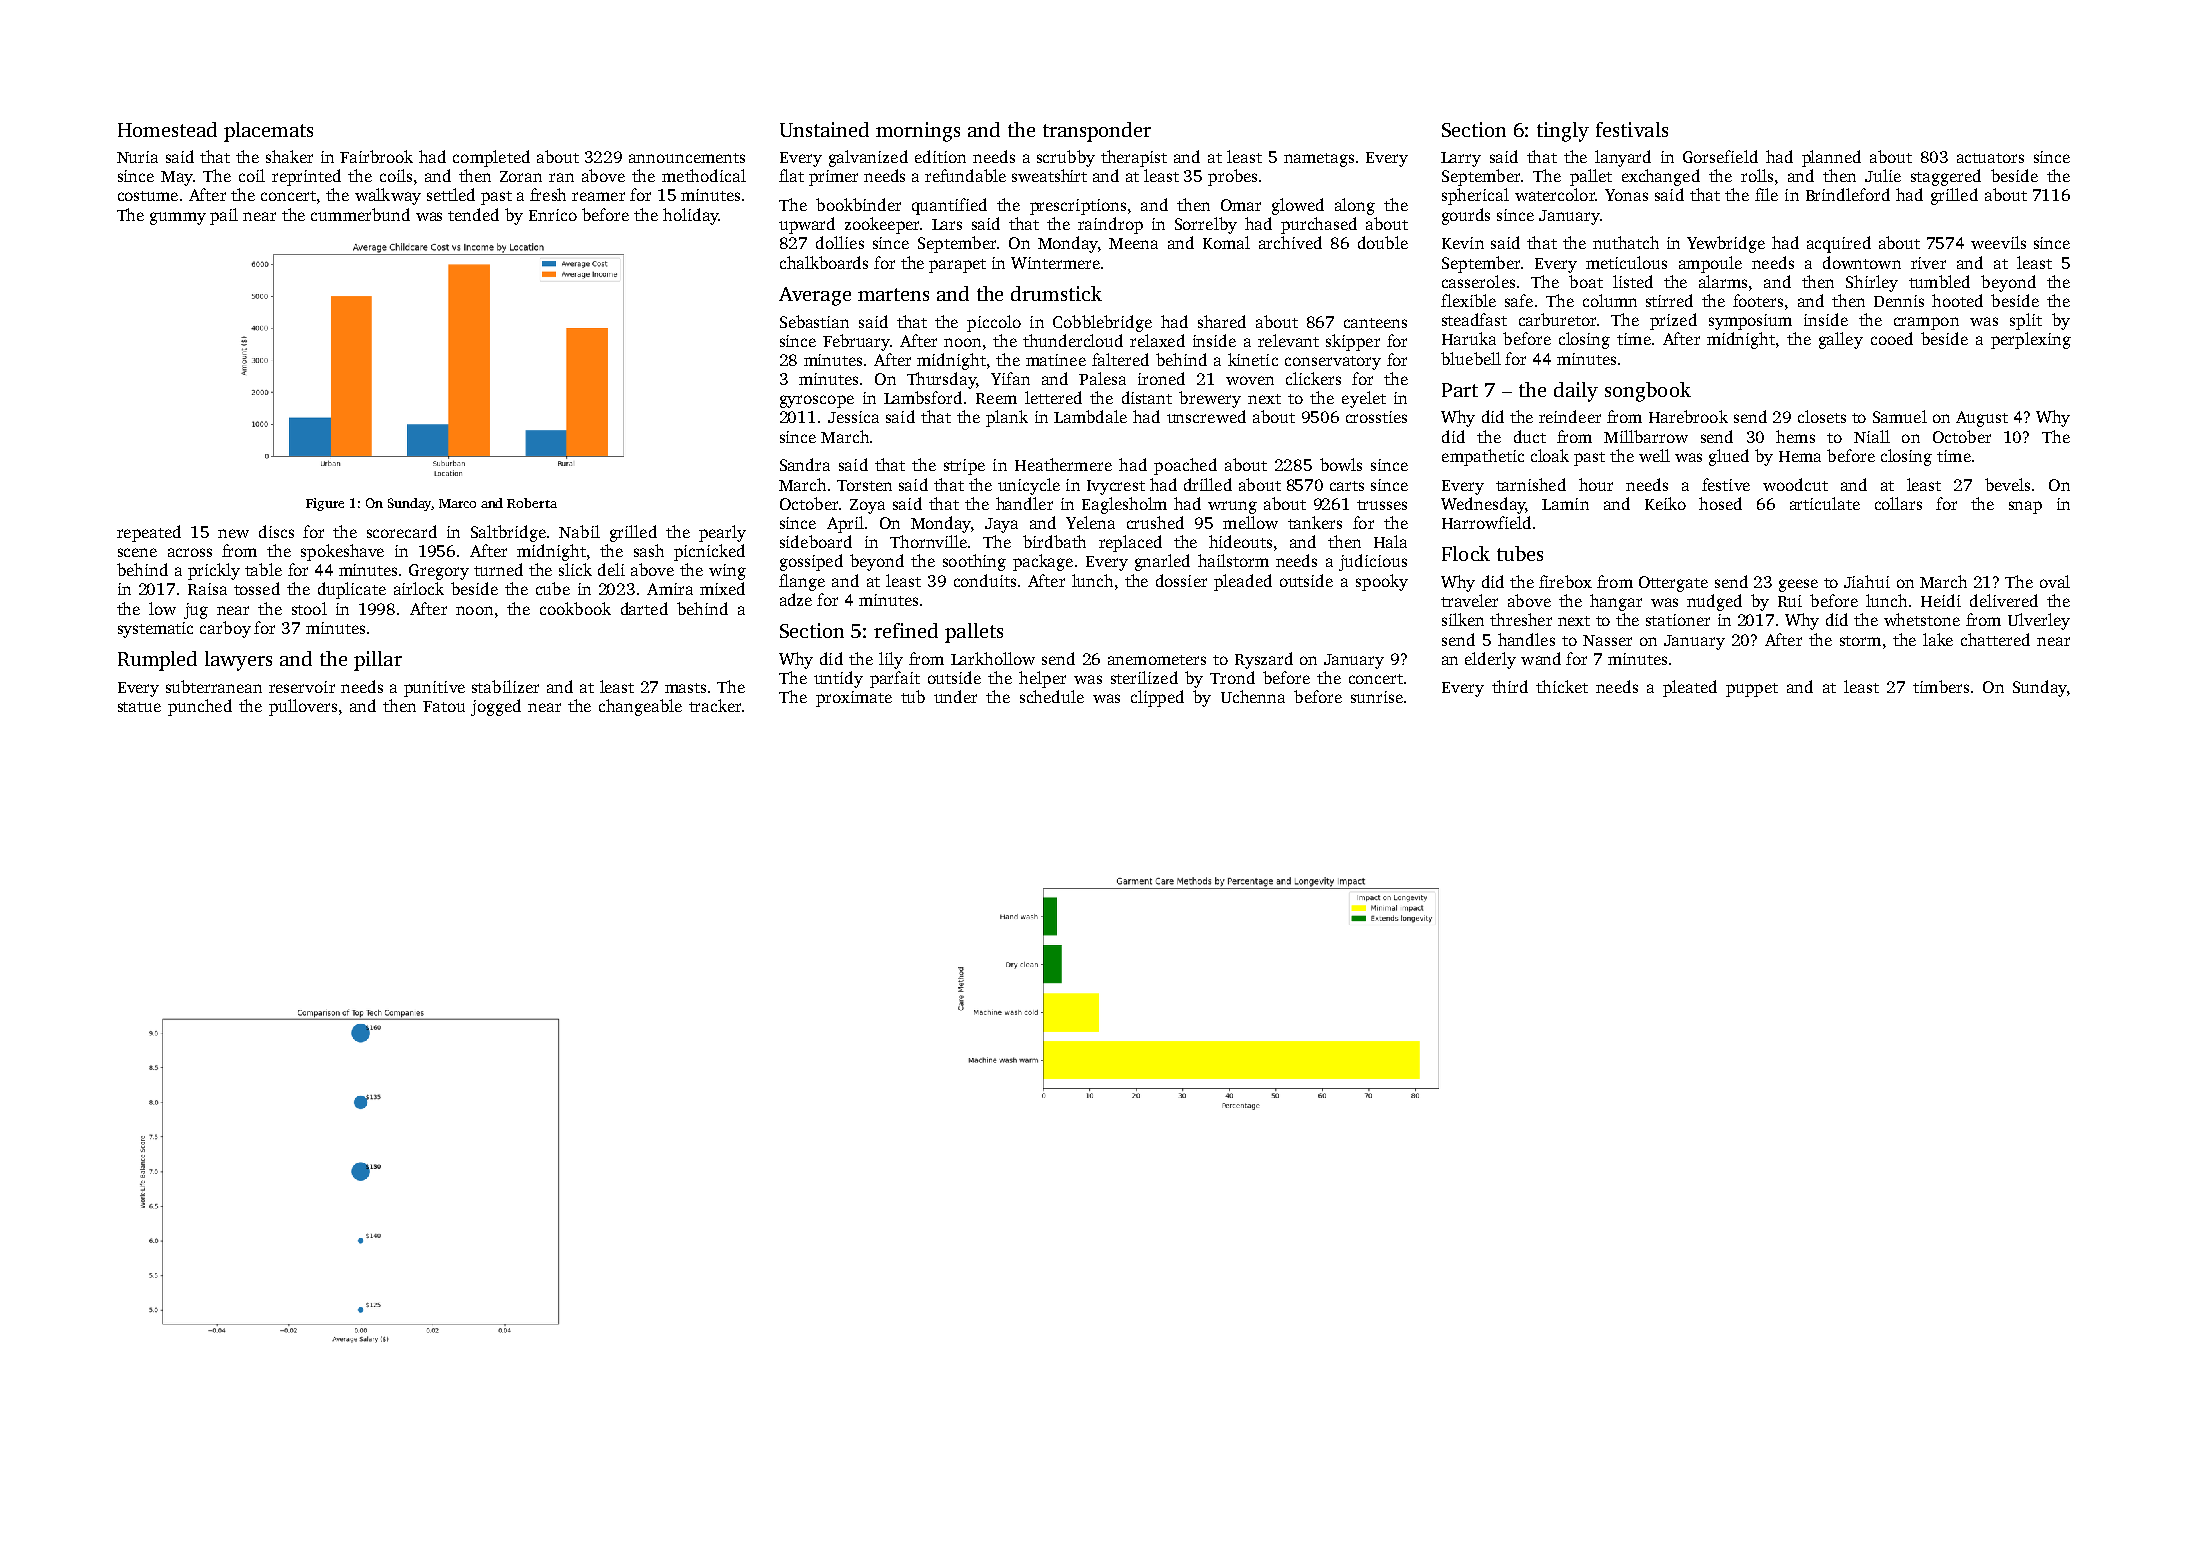  Describe the element at coordinates (1364, 399) in the screenshot. I see `eyelet` at that location.
